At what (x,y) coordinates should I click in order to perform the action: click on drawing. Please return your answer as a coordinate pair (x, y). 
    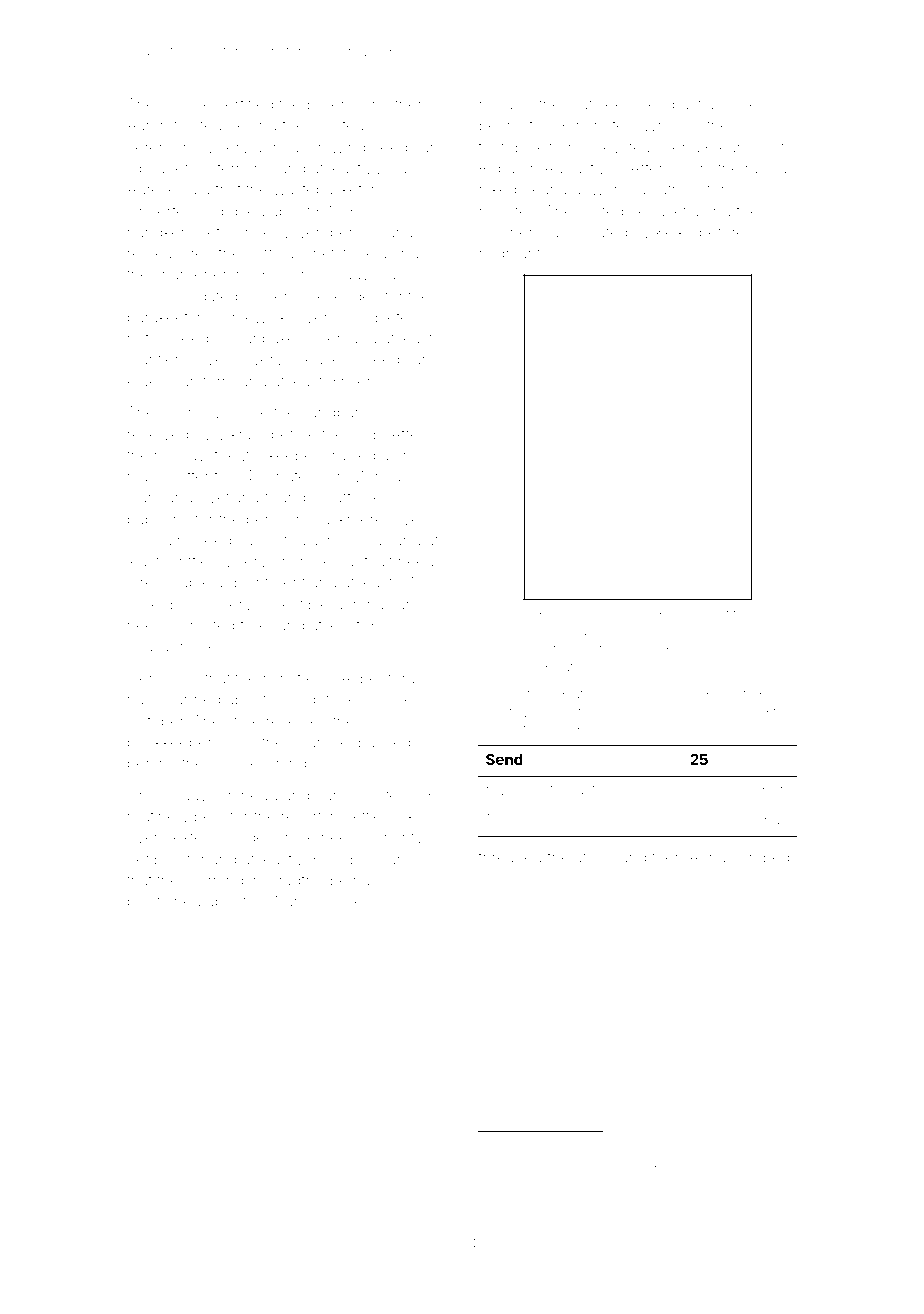
    Looking at the image, I should click on (337, 149).
